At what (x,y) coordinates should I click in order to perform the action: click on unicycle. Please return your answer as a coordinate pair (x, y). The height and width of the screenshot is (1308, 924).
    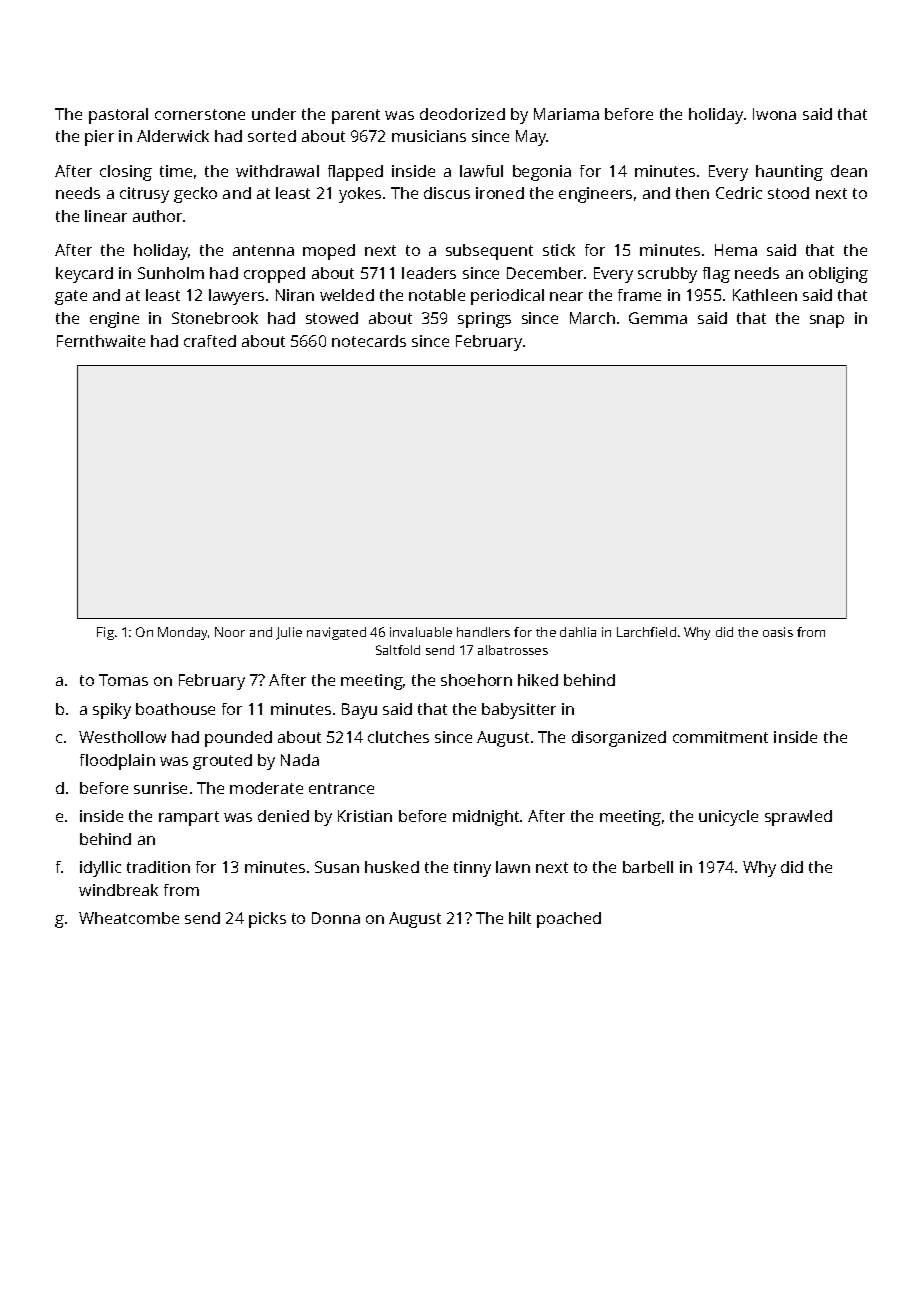
    Looking at the image, I should click on (728, 818).
